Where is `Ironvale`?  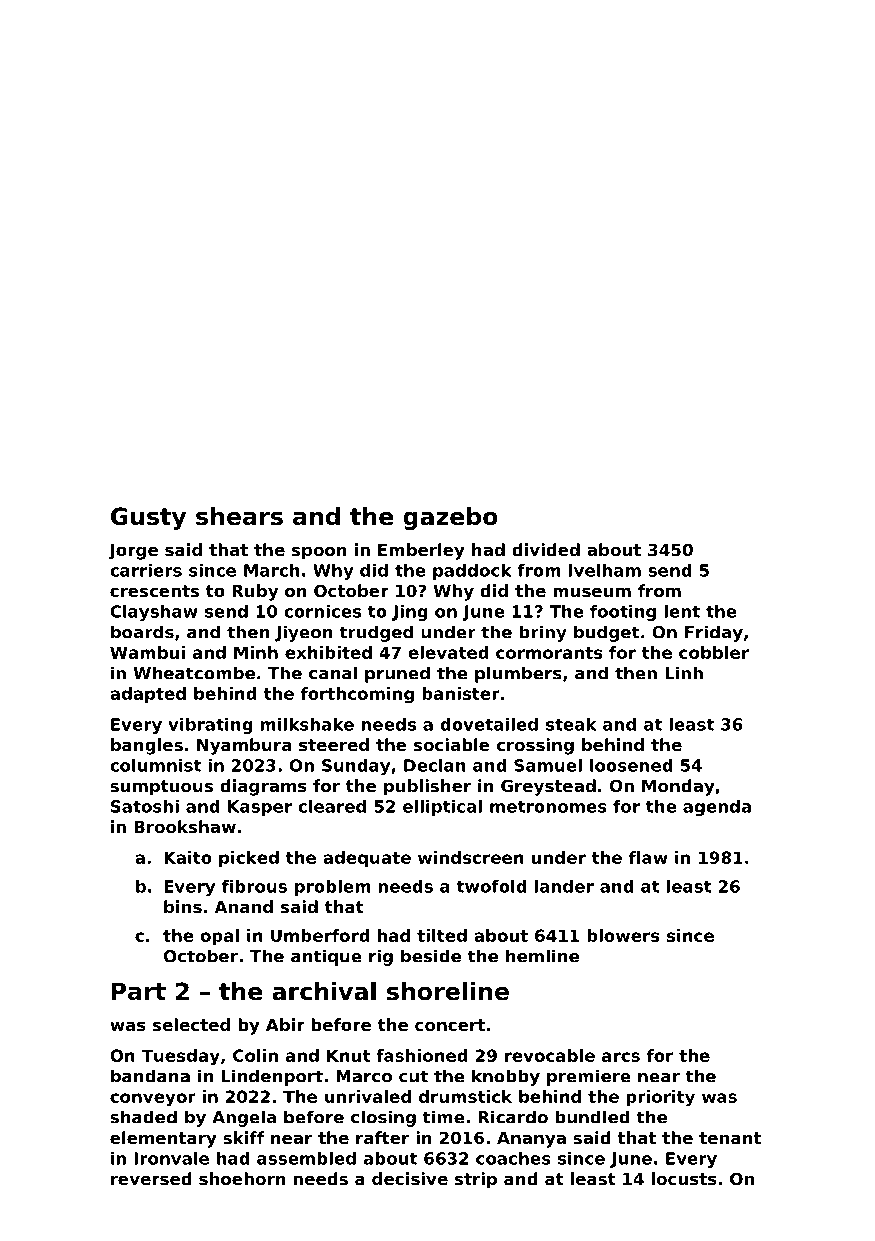
Ironvale is located at coordinates (171, 1158).
